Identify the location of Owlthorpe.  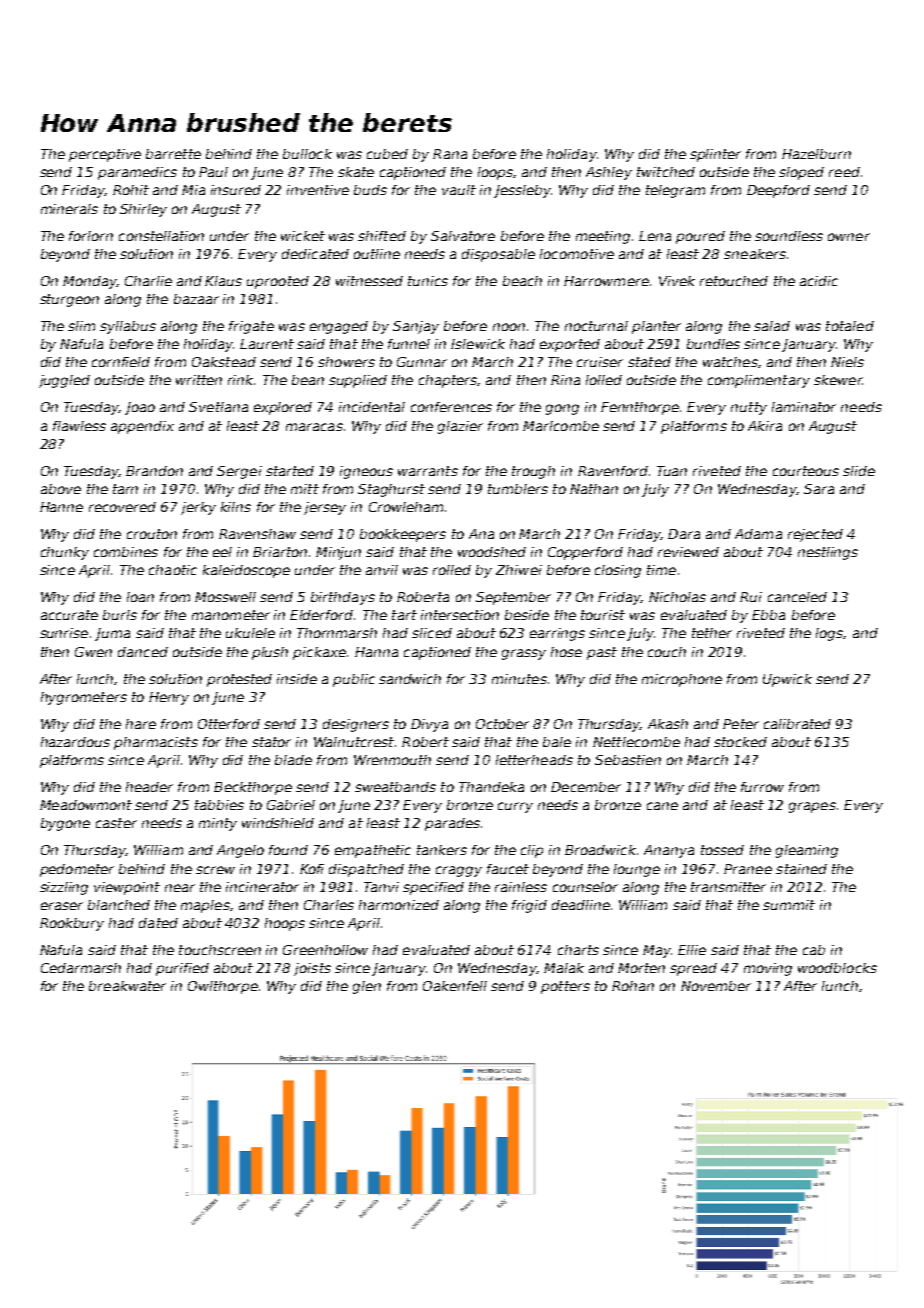
(223, 987).
